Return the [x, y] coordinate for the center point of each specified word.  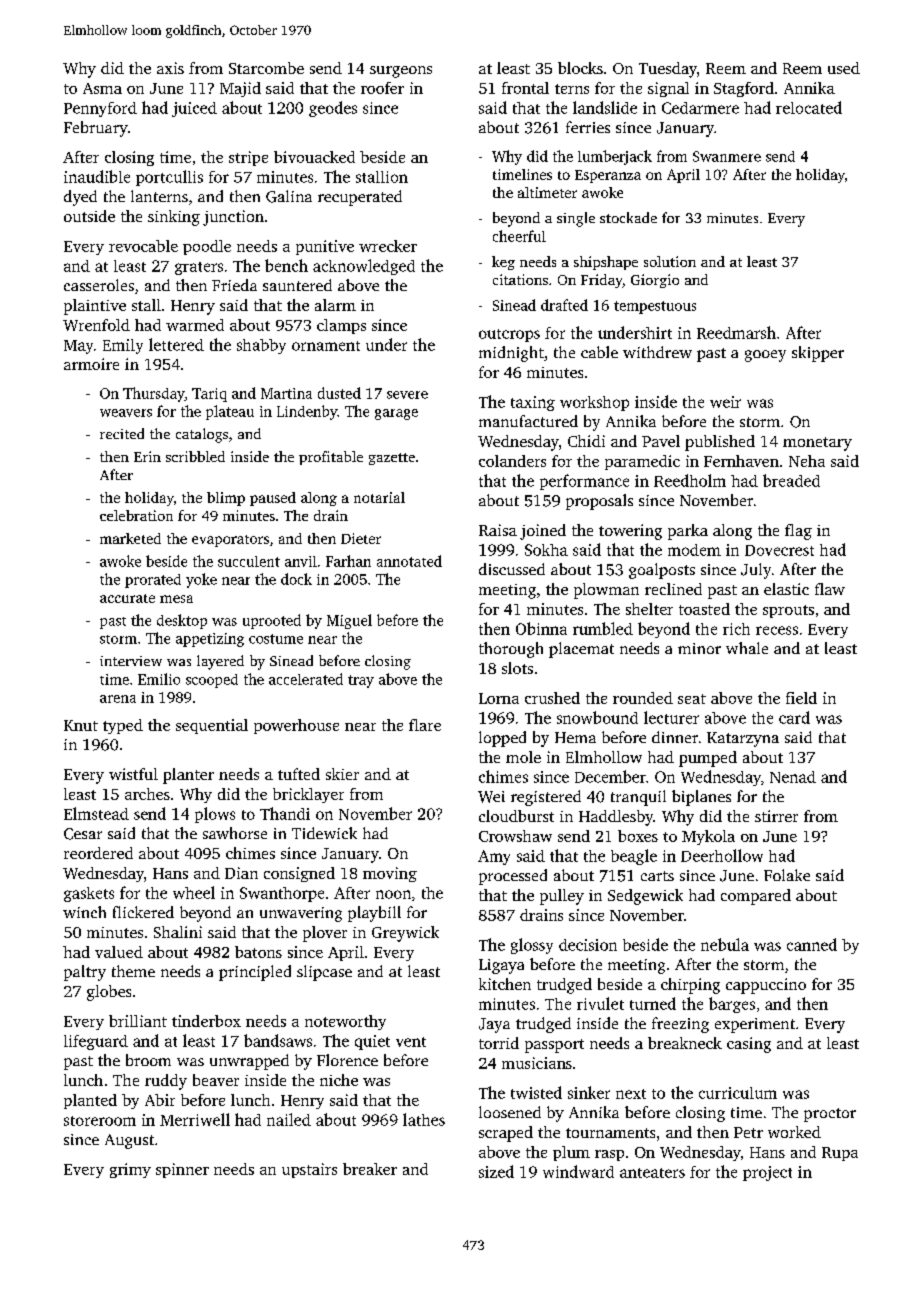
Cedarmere [700, 108]
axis [170, 68]
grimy [130, 1170]
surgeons [401, 72]
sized [496, 1171]
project [767, 1173]
